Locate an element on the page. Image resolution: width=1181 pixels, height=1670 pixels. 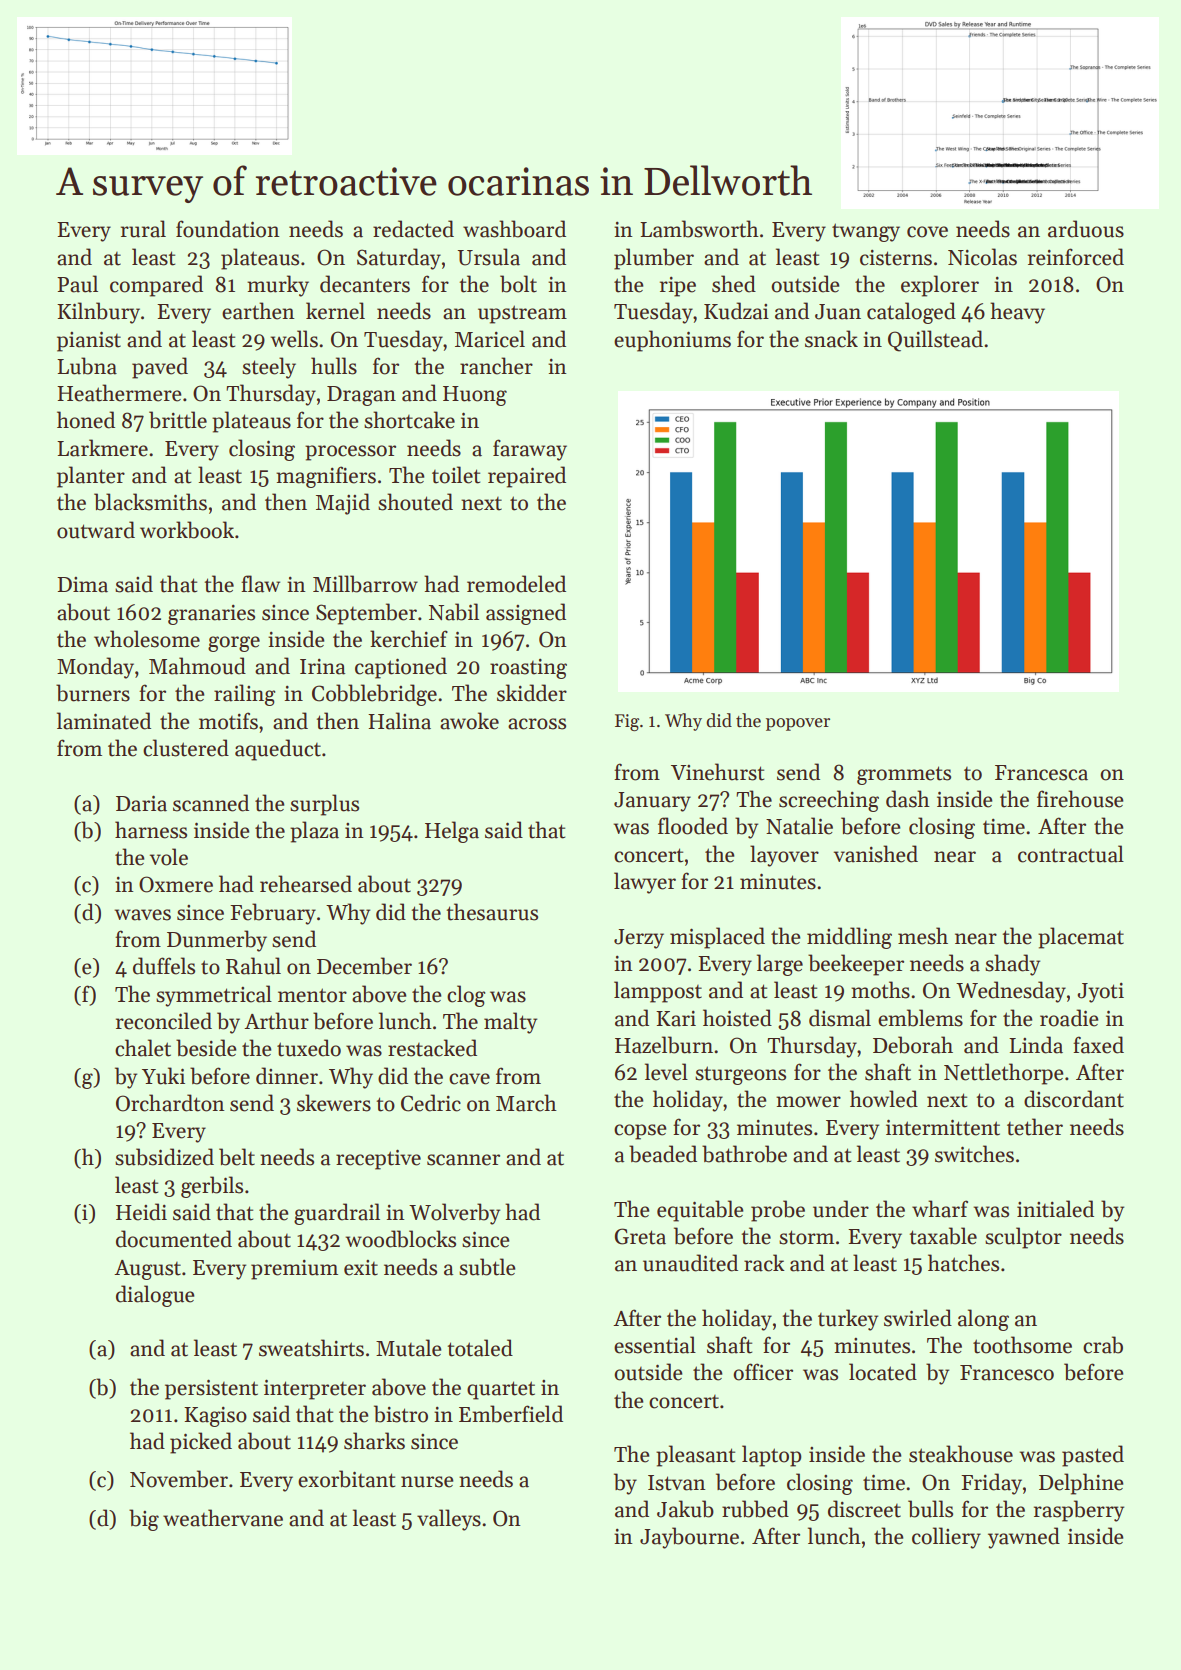
toilet is located at coordinates (456, 475).
